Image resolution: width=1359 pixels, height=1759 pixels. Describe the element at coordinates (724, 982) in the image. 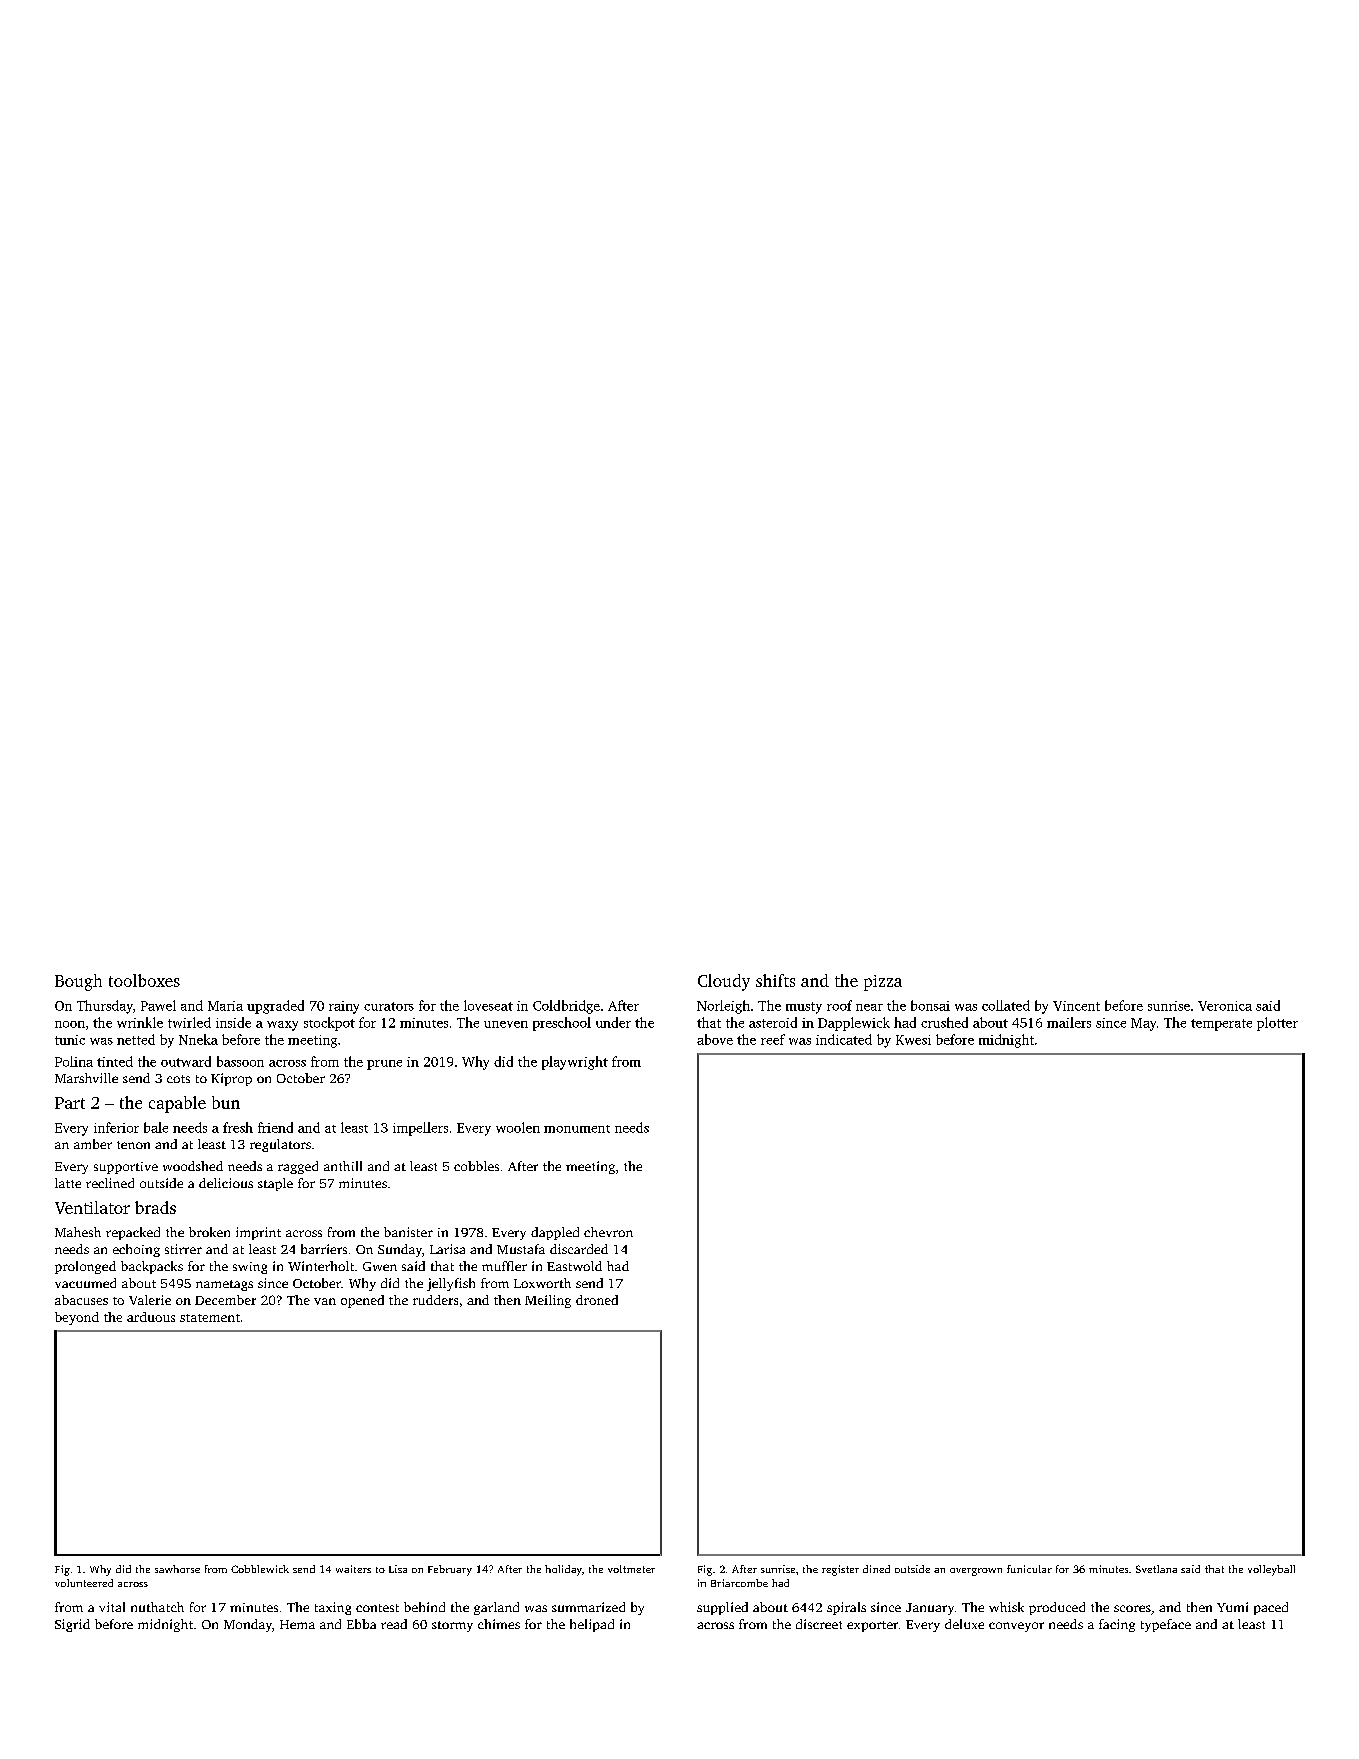

I see `Cloudy` at that location.
